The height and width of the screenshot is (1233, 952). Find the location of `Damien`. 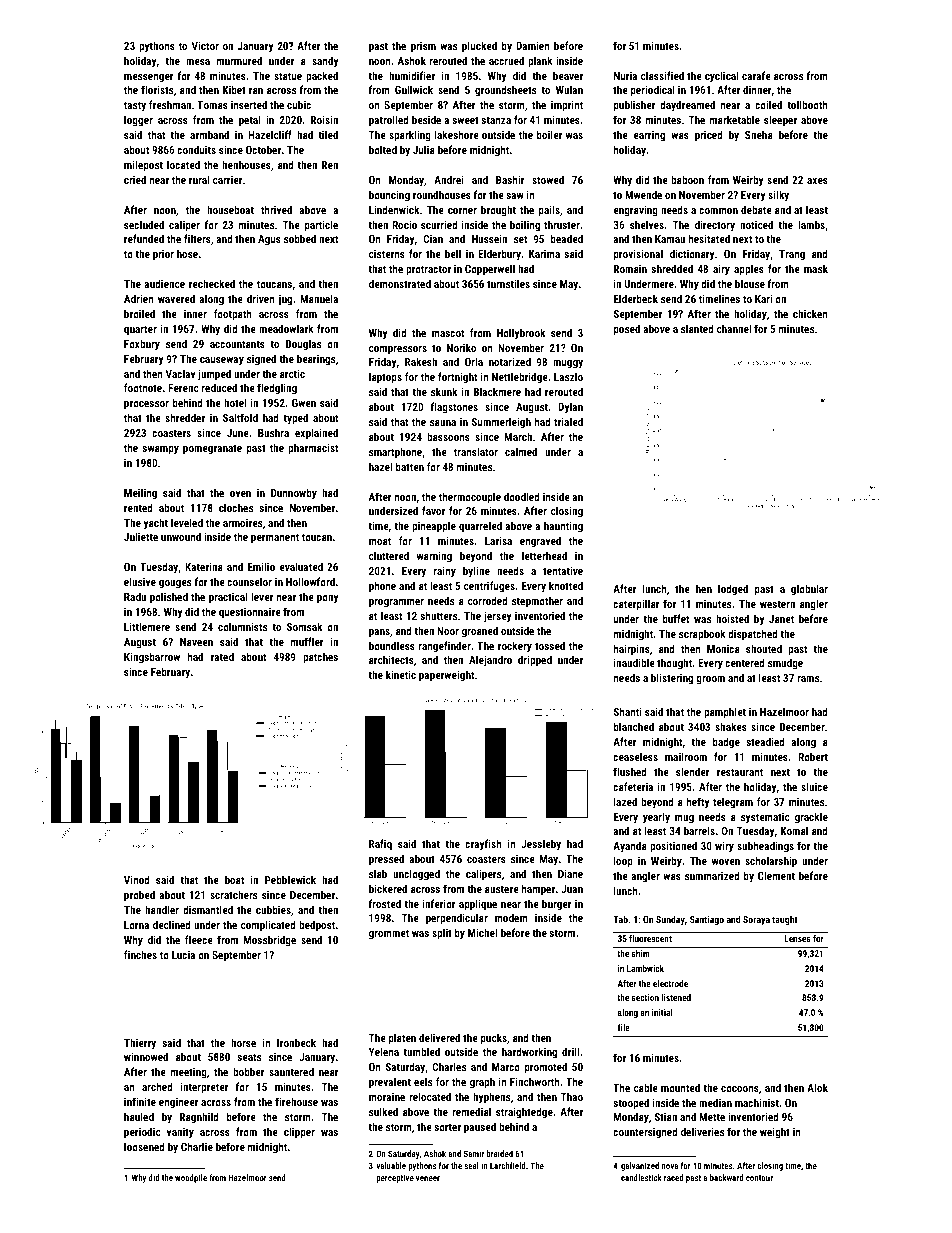

Damien is located at coordinates (533, 45).
